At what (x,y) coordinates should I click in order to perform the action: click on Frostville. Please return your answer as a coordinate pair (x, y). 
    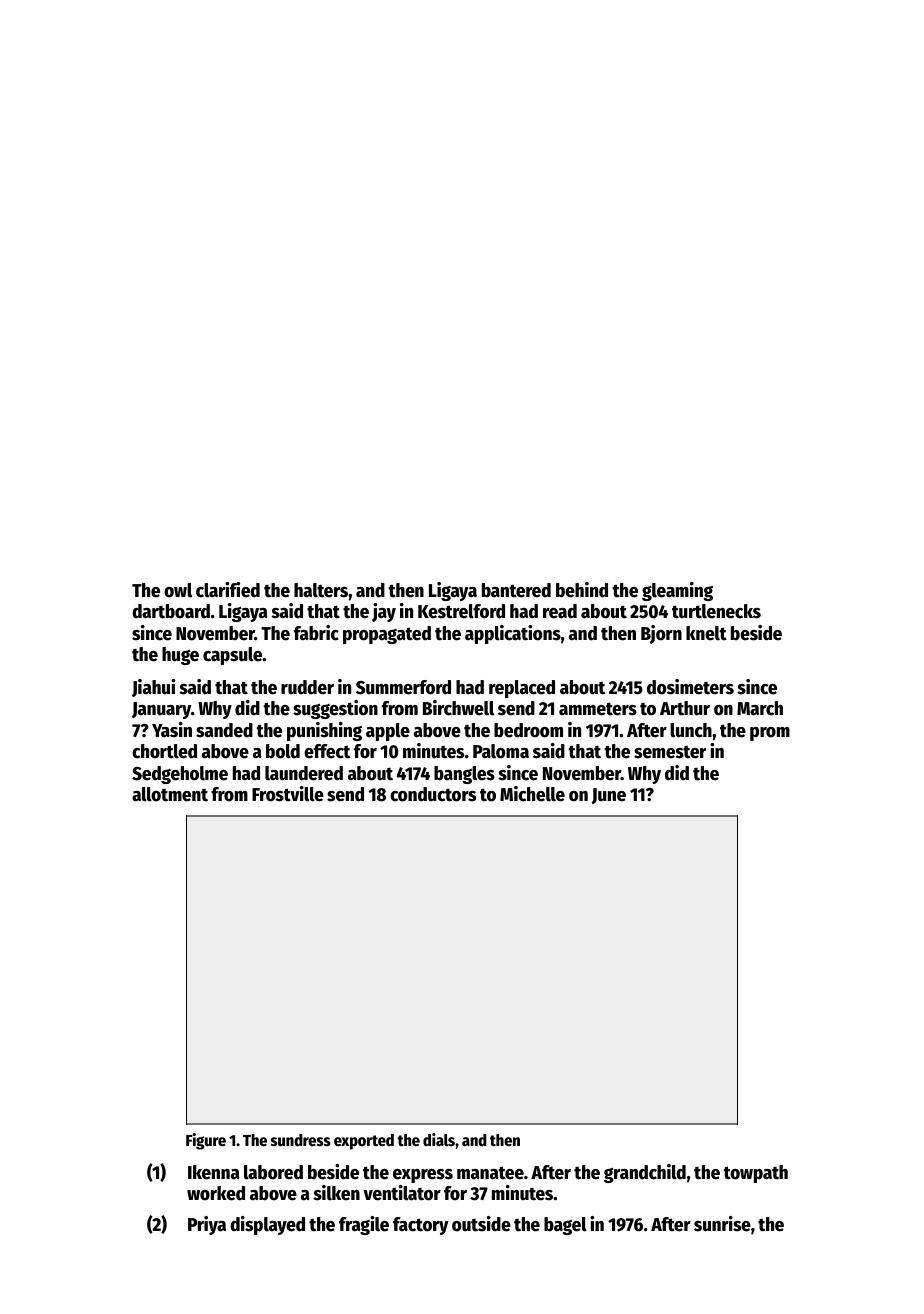
    Looking at the image, I should click on (288, 794).
